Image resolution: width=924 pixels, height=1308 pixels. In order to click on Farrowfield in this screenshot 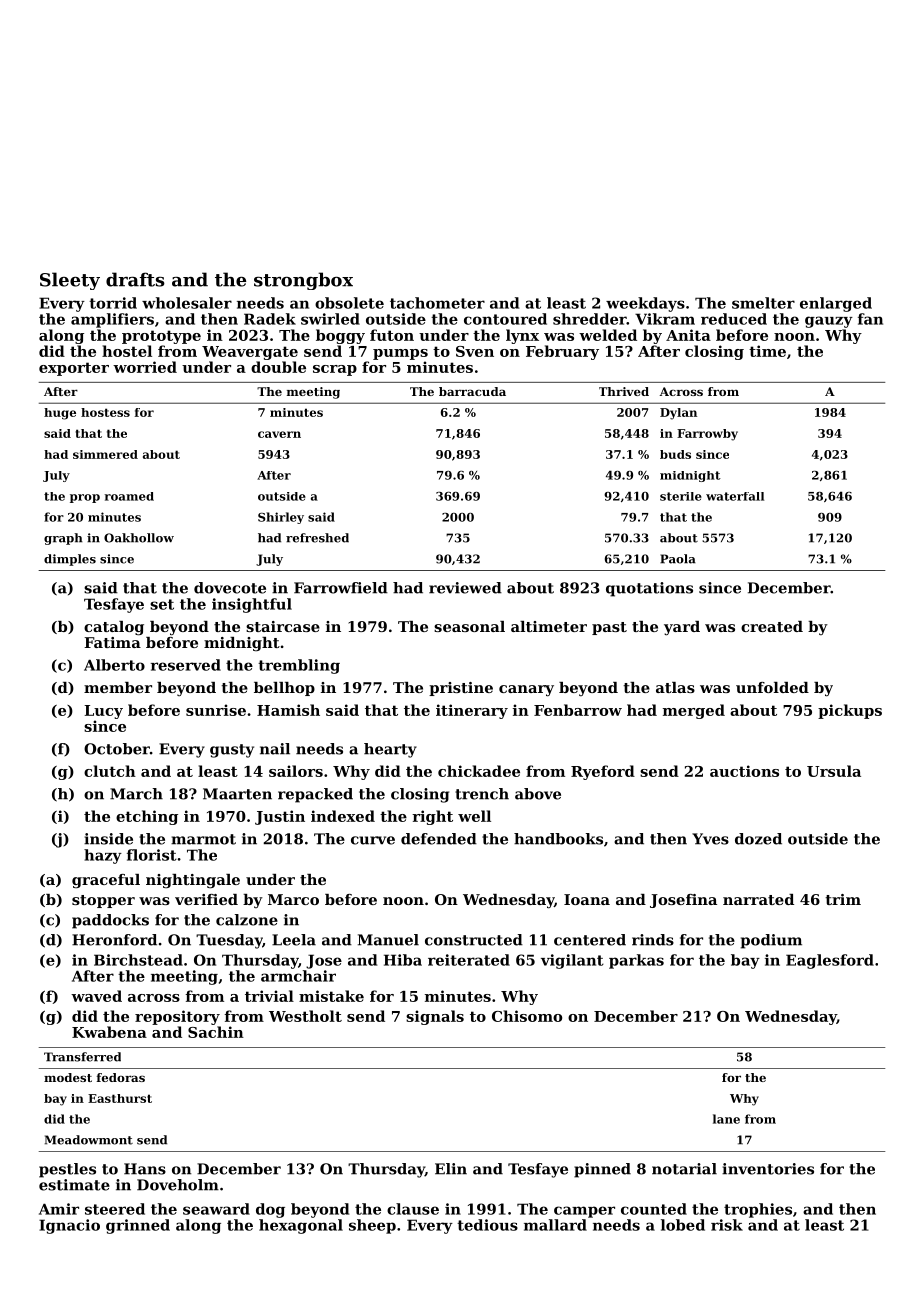, I will do `click(341, 588)`.
